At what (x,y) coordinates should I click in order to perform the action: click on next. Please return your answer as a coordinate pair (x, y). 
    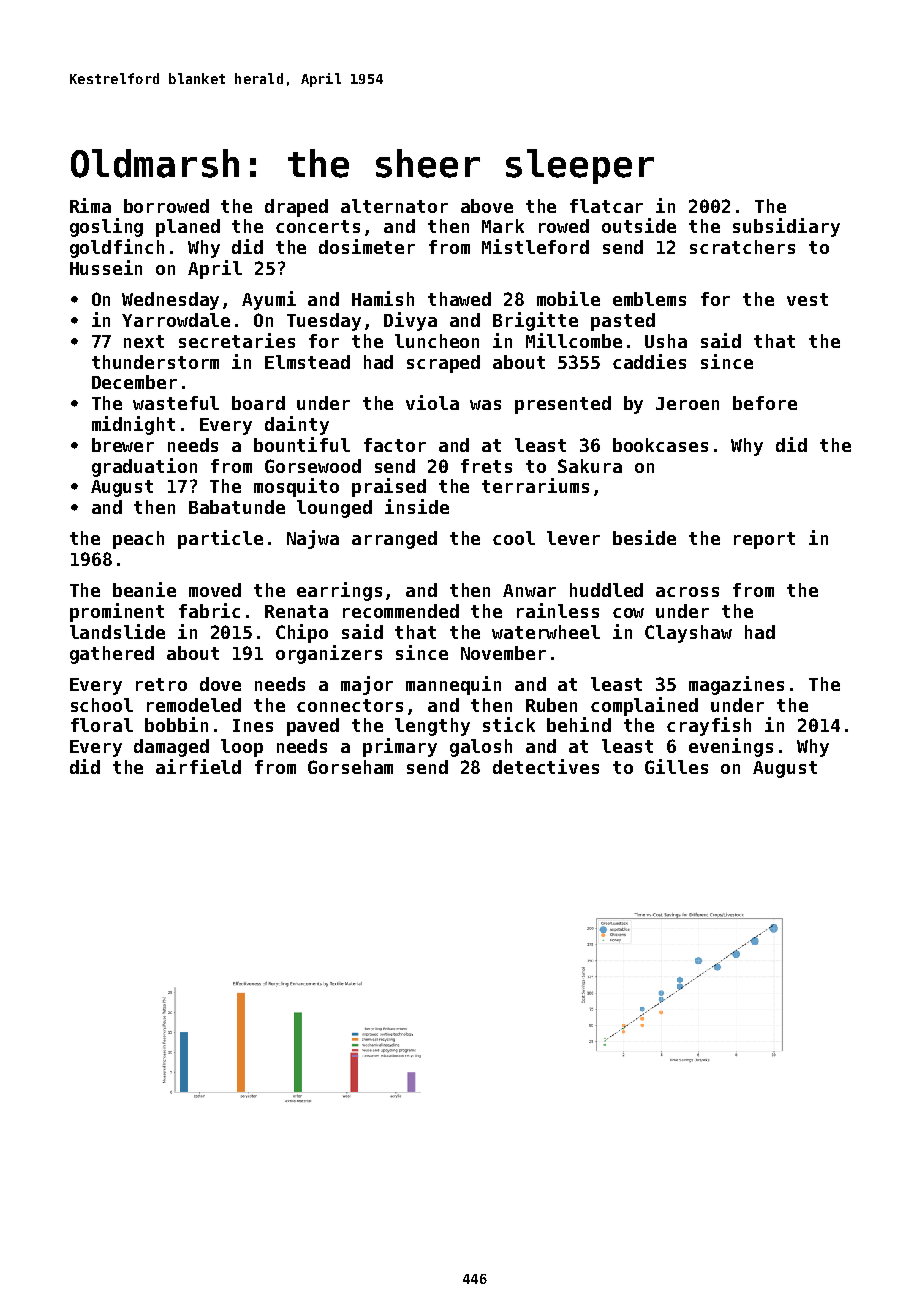
    Looking at the image, I should click on (144, 341).
